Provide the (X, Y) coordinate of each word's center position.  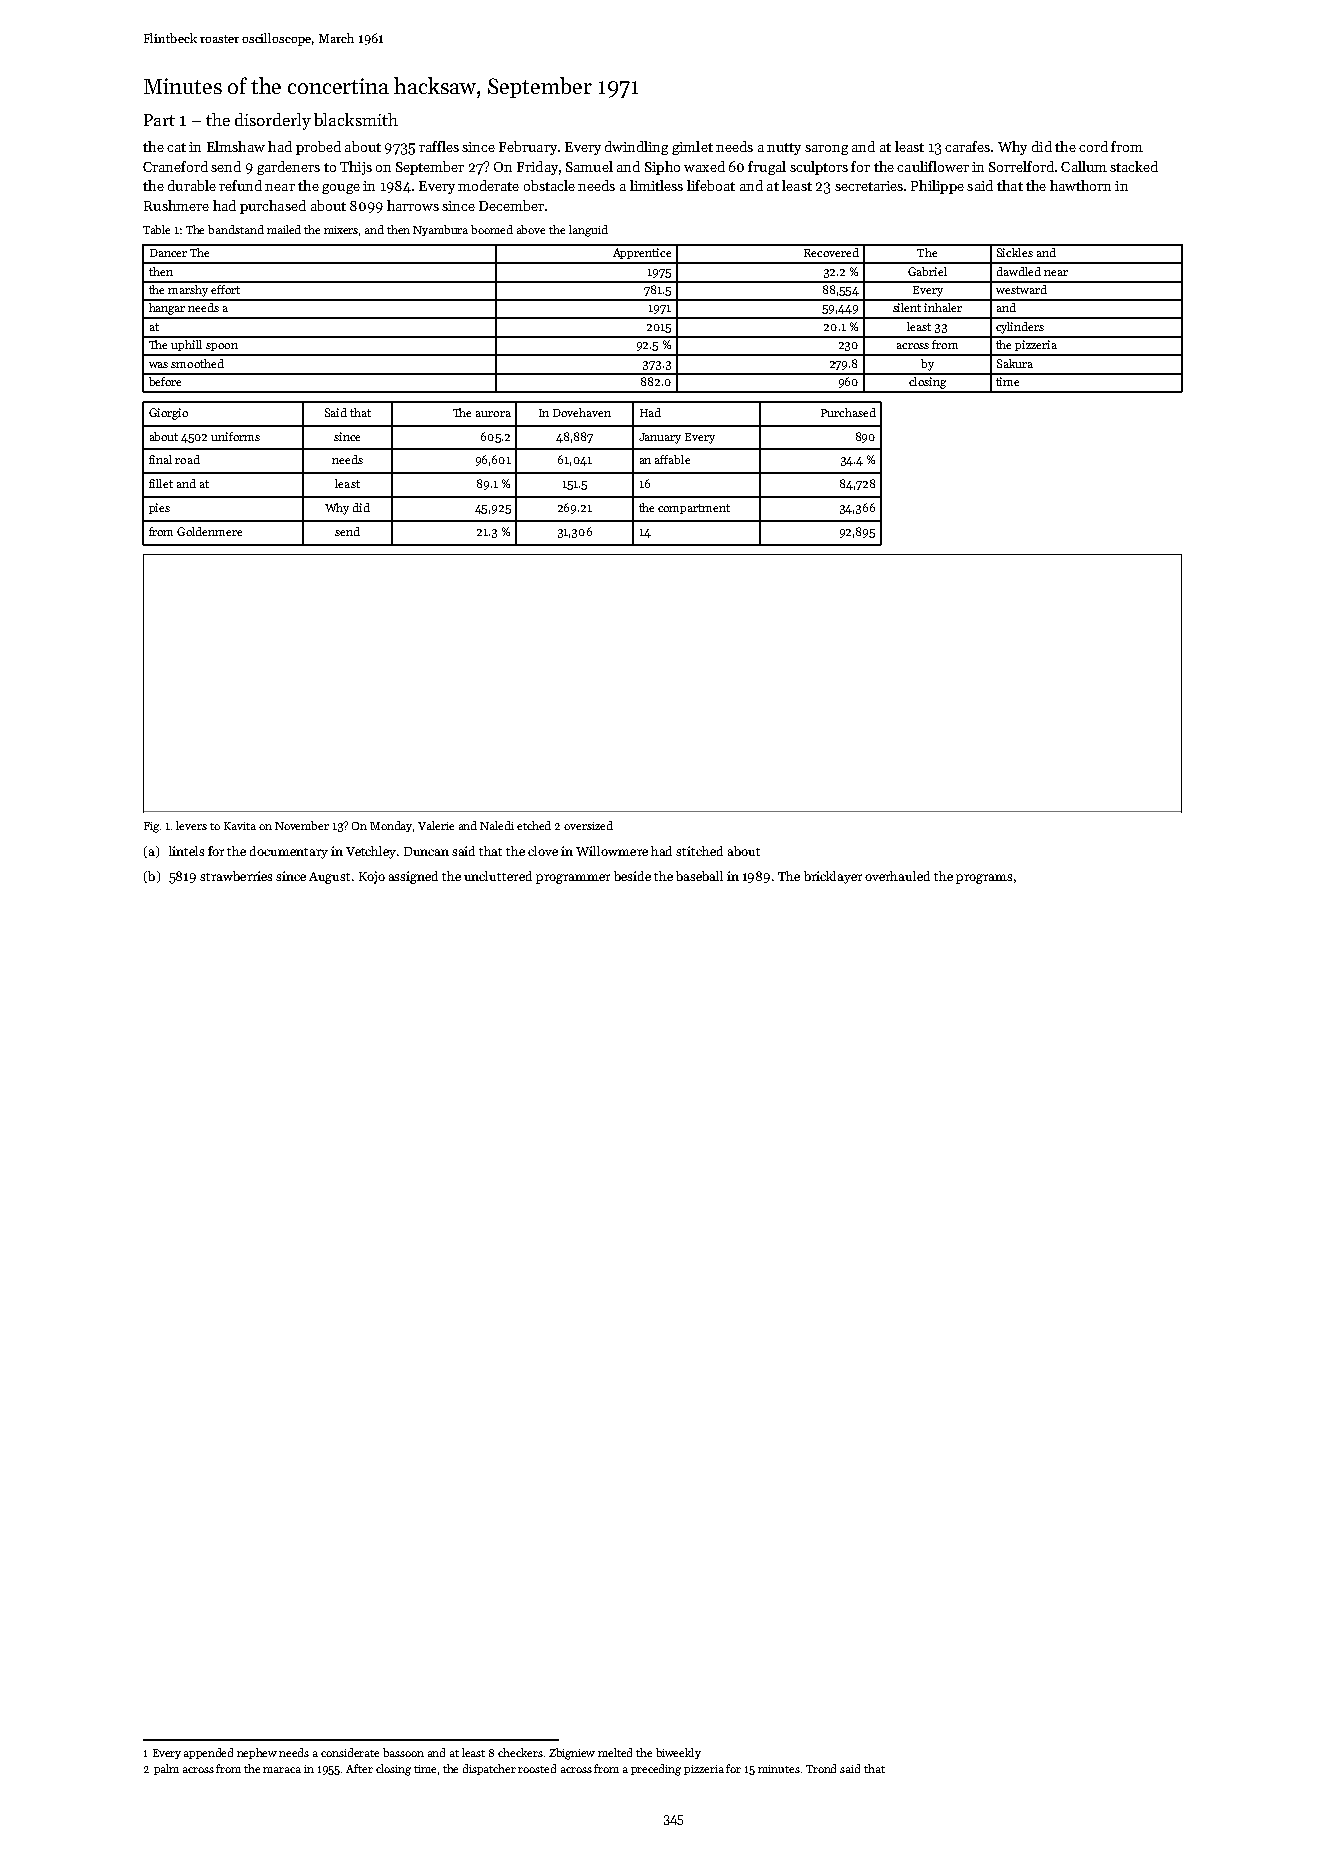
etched (534, 825)
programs (984, 879)
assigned (413, 877)
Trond (821, 1768)
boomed (492, 229)
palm (166, 1769)
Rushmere (176, 205)
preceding (656, 1770)
